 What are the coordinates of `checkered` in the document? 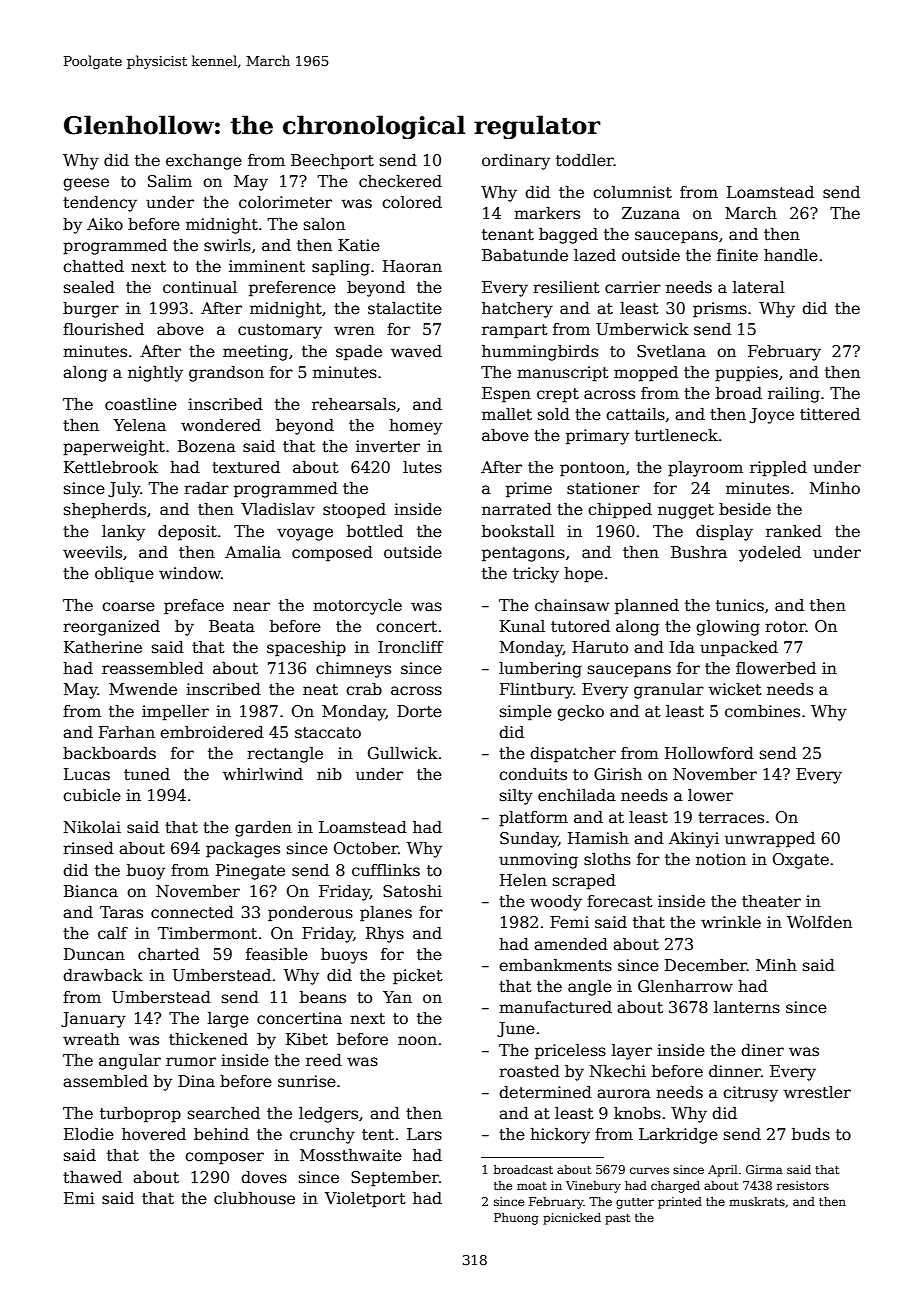 It's located at (400, 181).
